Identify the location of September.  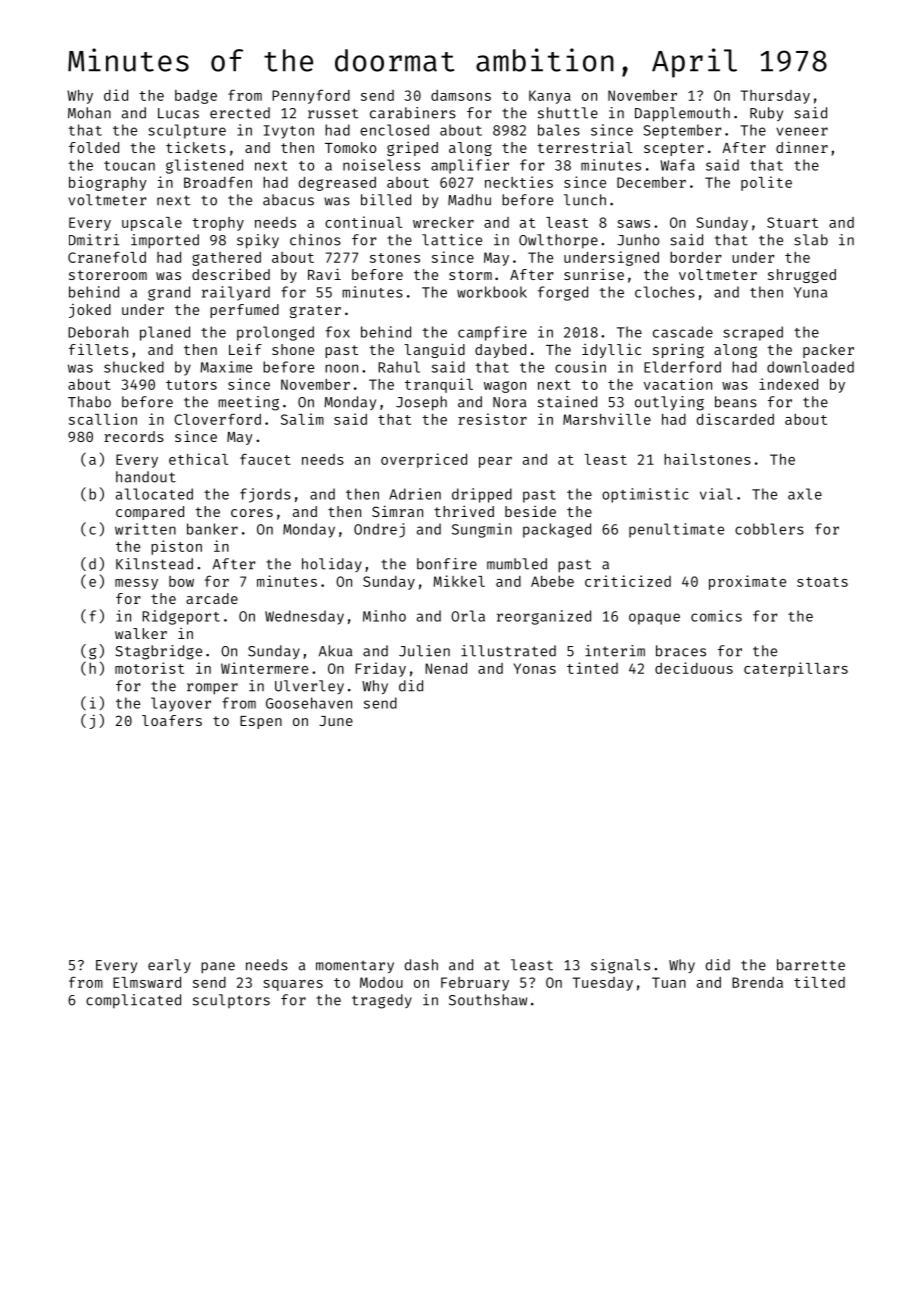
(682, 131).
